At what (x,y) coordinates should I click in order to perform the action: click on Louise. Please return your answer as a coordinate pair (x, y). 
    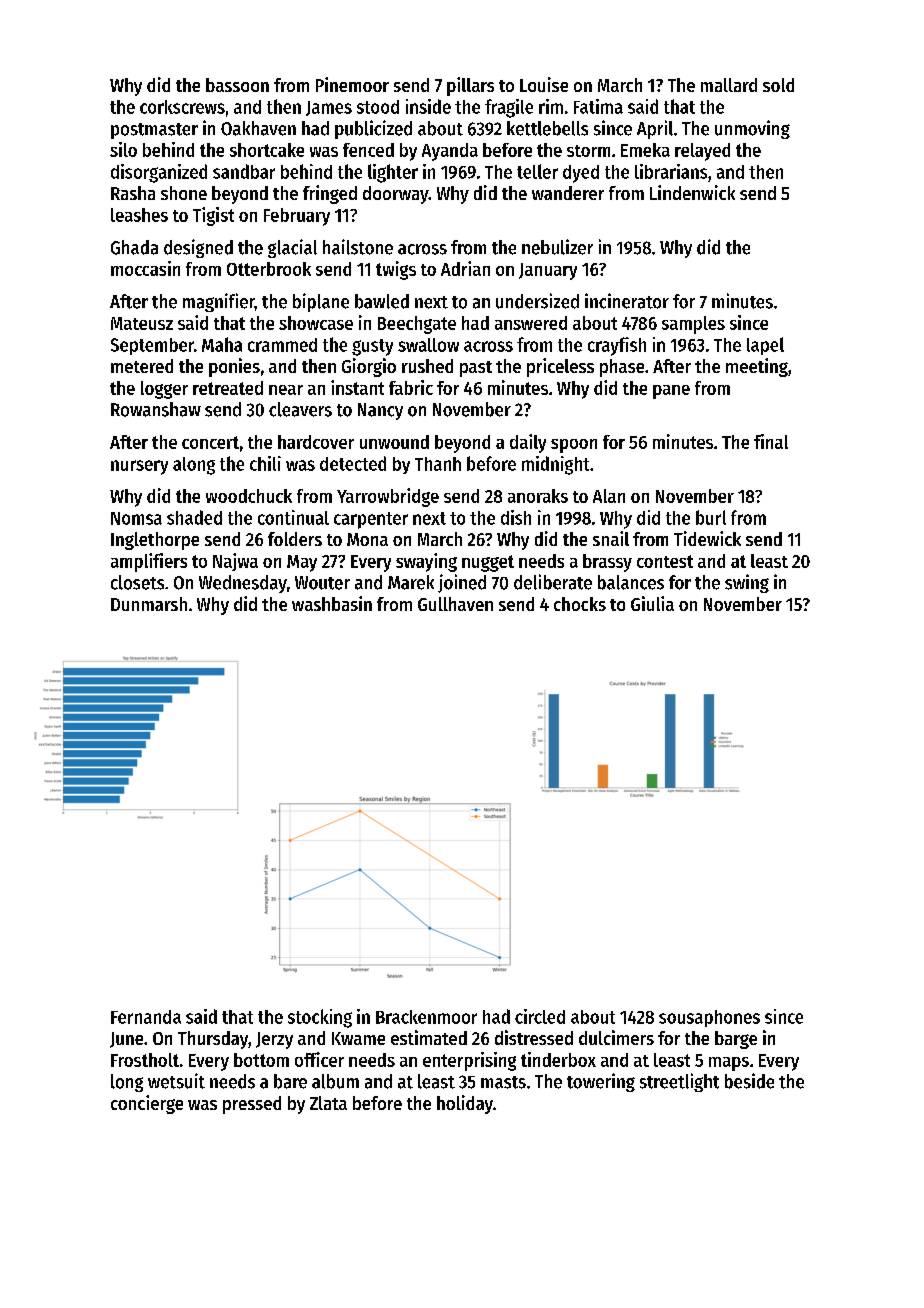
    Looking at the image, I should click on (544, 84).
